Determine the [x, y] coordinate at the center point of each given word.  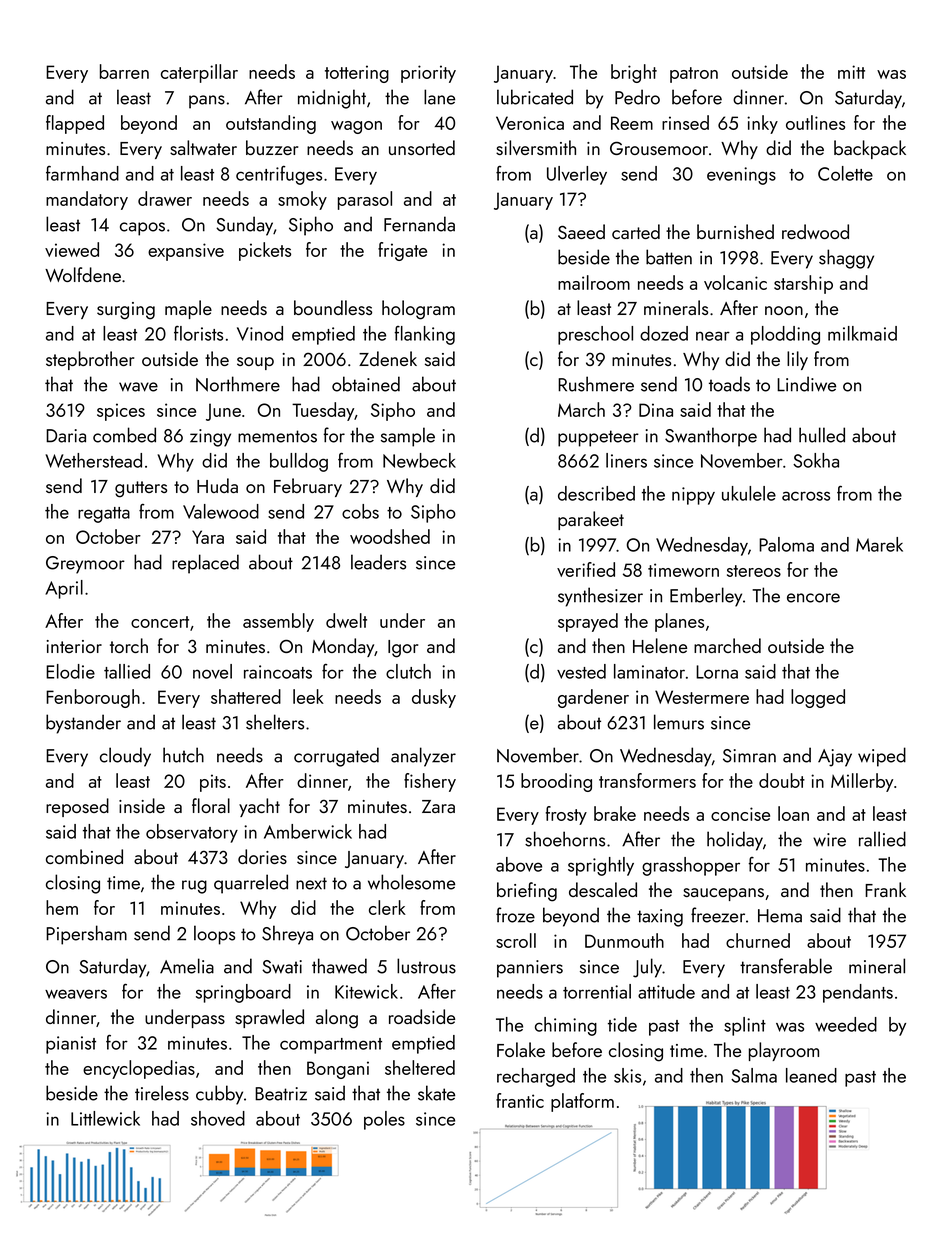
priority [428, 74]
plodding [785, 335]
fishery [430, 782]
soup [255, 363]
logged [818, 698]
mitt [851, 72]
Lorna [717, 672]
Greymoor [85, 565]
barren [124, 71]
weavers [76, 994]
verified [586, 569]
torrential [597, 991]
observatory [192, 833]
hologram [418, 310]
